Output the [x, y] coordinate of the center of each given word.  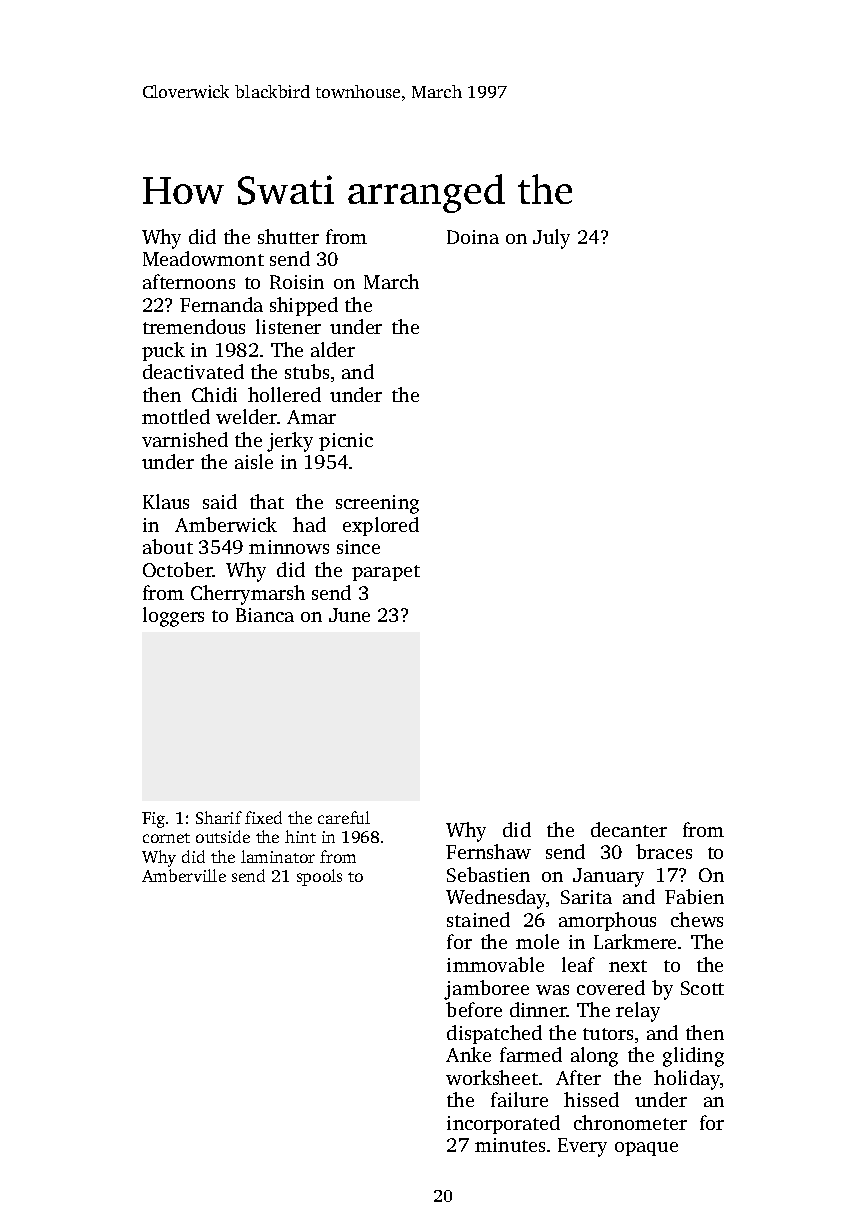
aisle [254, 461]
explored [381, 526]
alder [333, 349]
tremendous [194, 326]
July [551, 239]
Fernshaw [488, 851]
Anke [468, 1054]
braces [664, 851]
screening [377, 504]
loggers [173, 617]
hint [300, 836]
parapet [386, 573]
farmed [531, 1054]
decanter [629, 829]
